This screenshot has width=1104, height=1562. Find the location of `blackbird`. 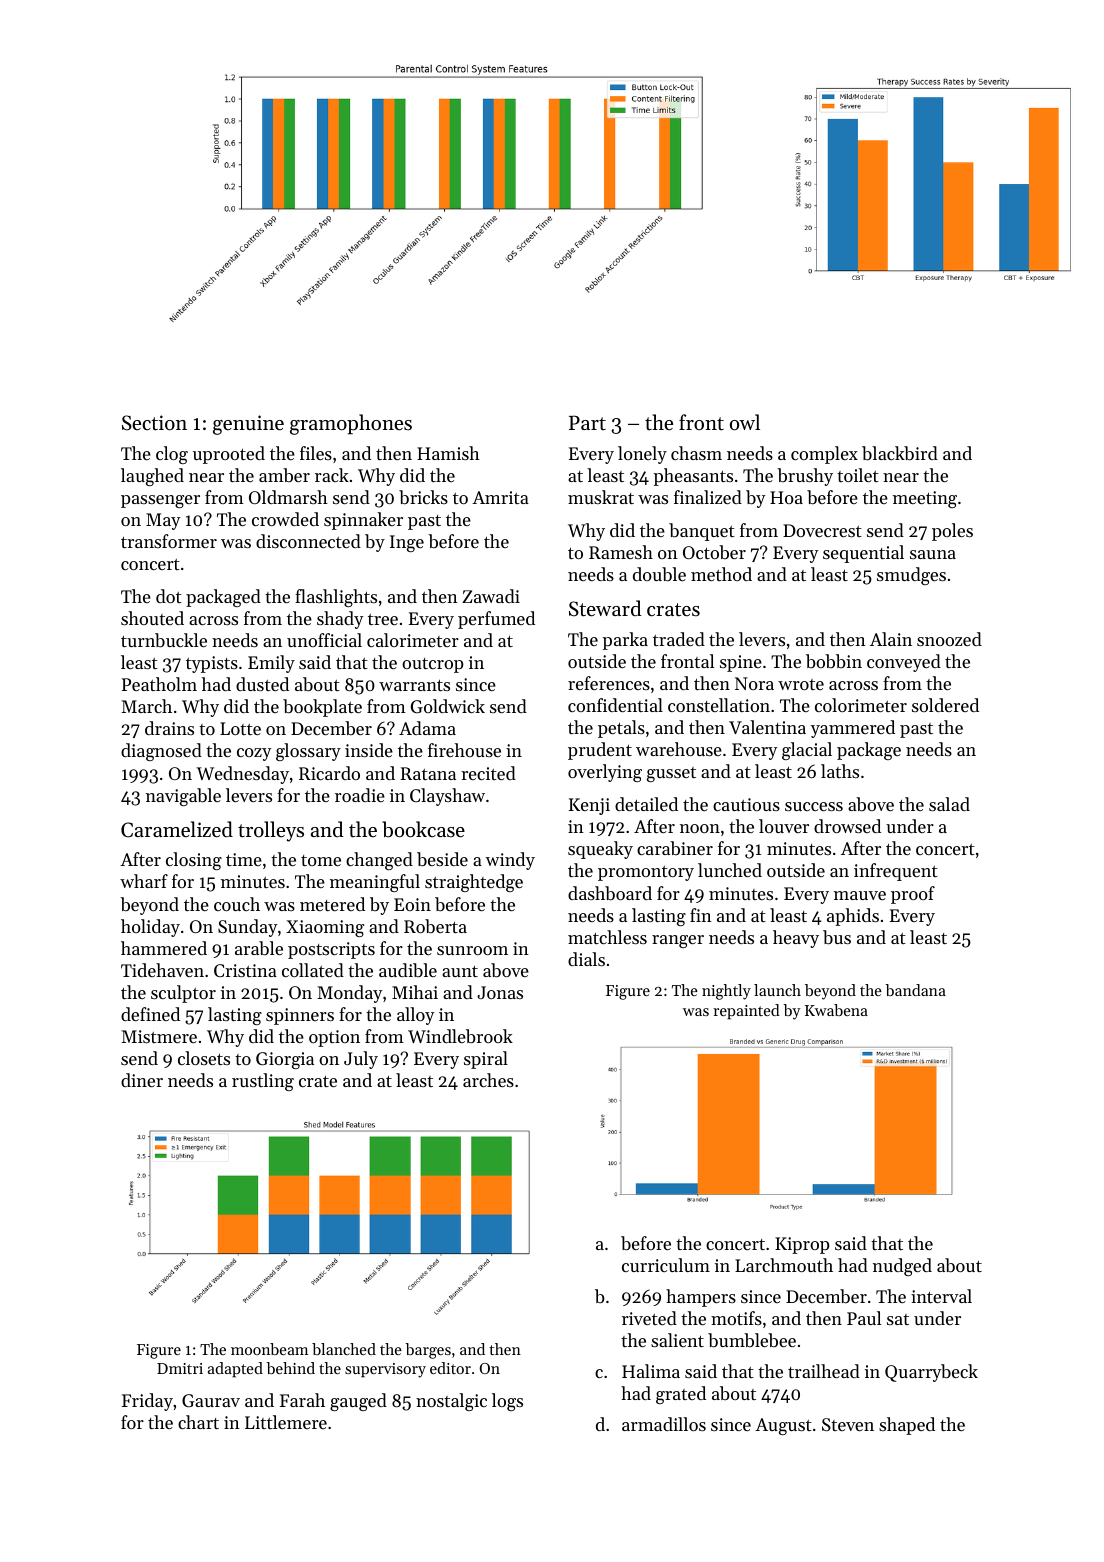

blackbird is located at coordinates (900, 453).
